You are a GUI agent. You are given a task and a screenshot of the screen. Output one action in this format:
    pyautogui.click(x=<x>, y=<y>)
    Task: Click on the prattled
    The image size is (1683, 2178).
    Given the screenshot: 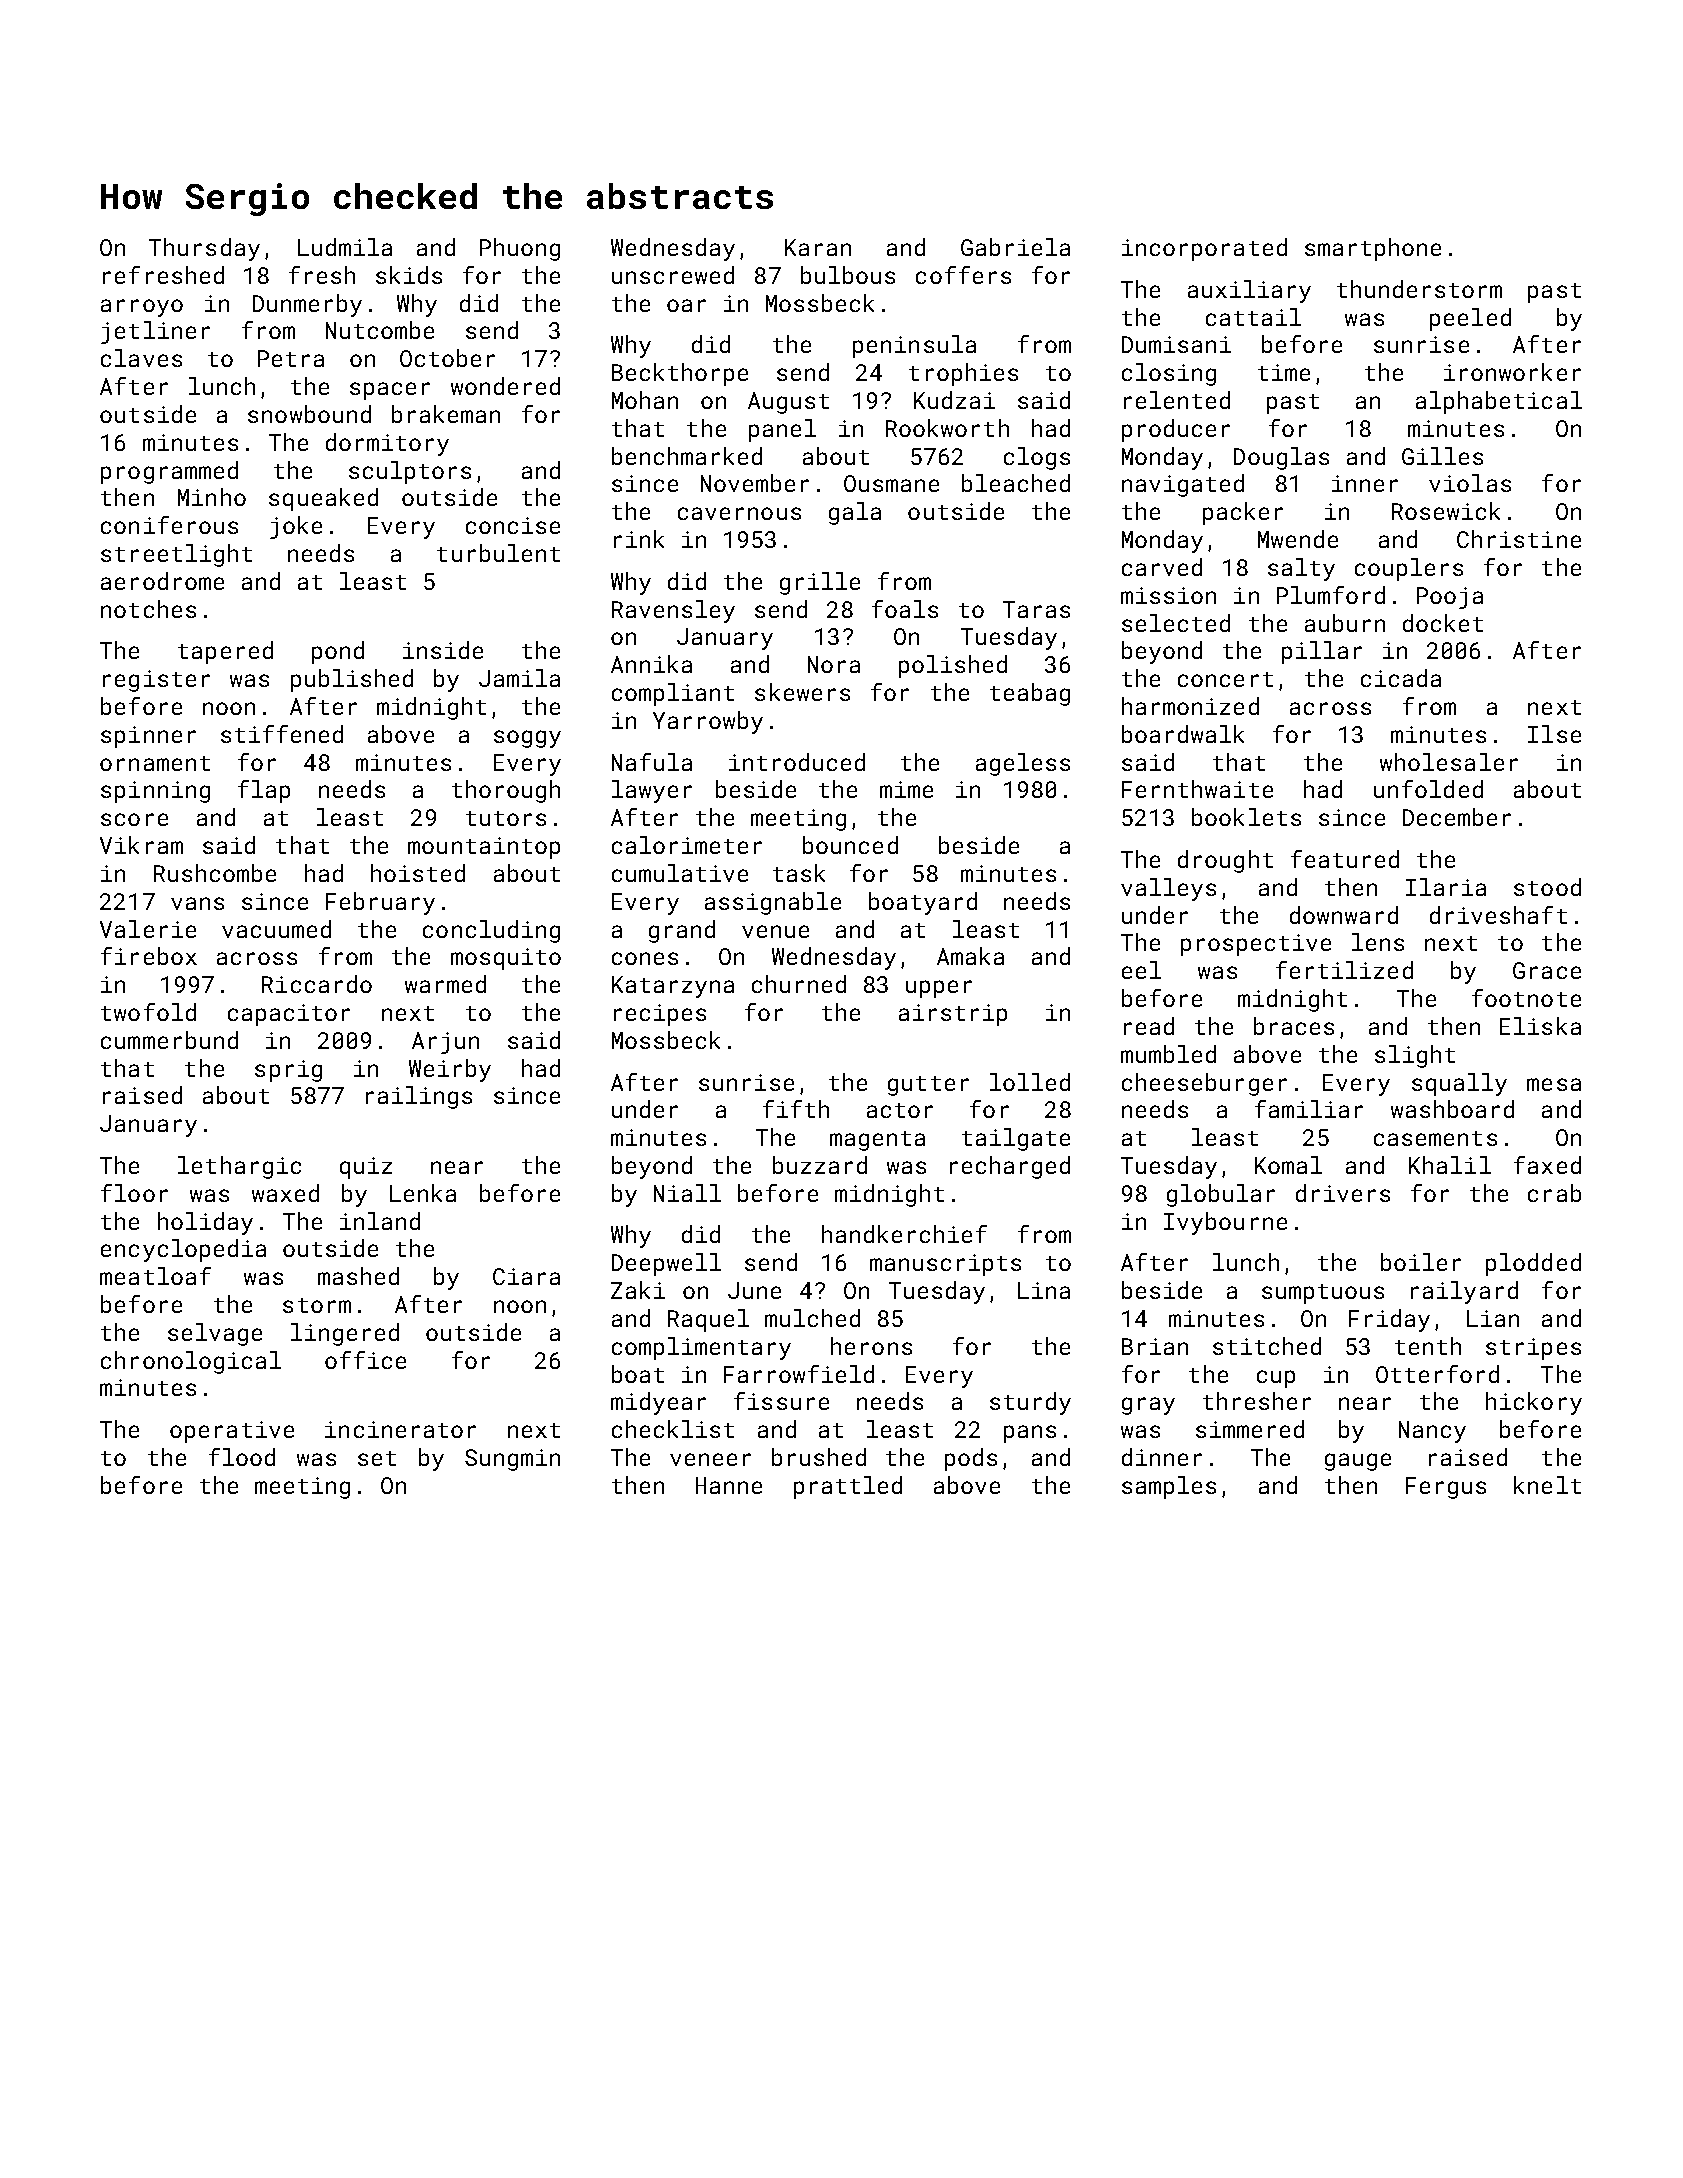 What is the action you would take?
    pyautogui.click(x=848, y=1487)
